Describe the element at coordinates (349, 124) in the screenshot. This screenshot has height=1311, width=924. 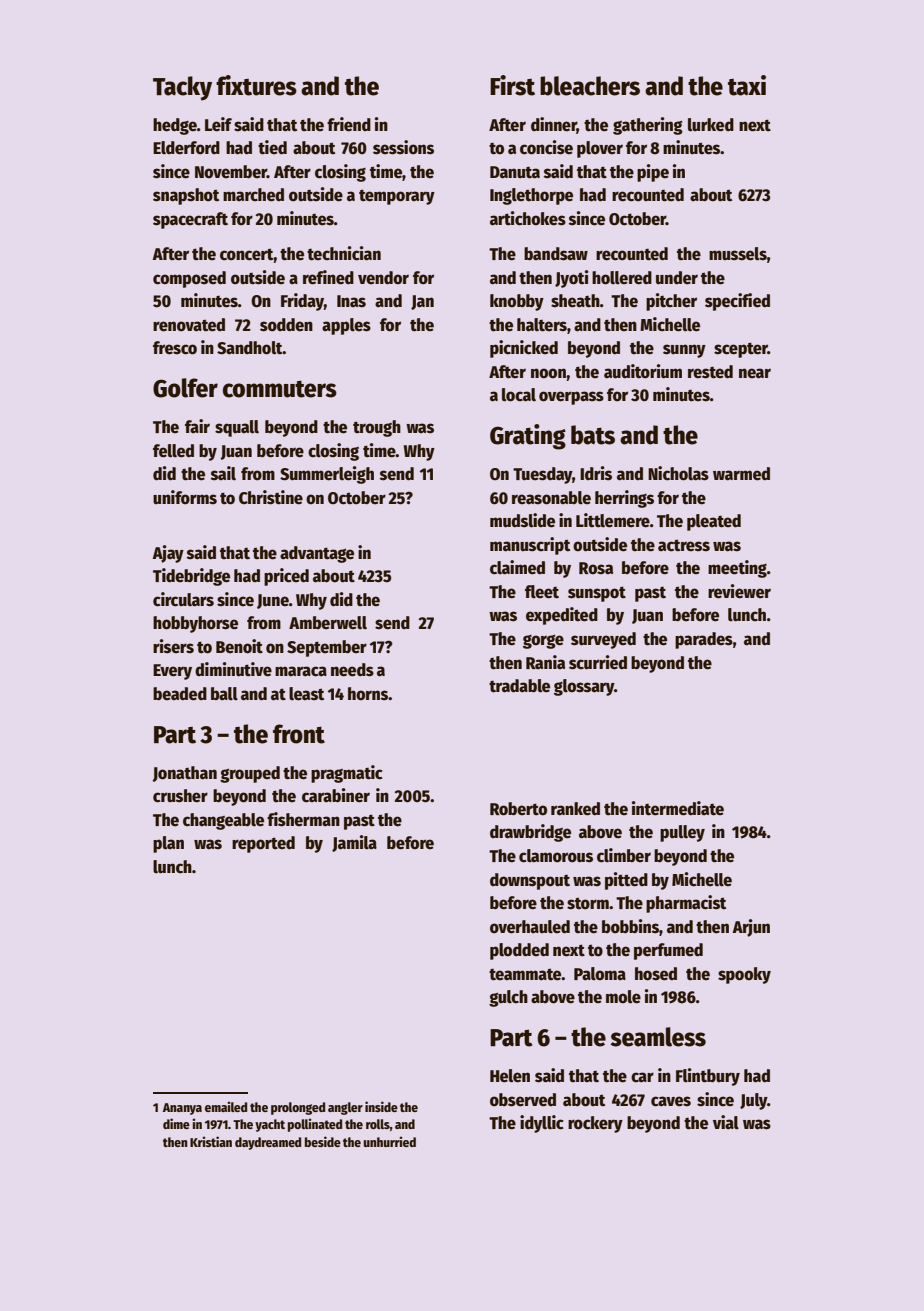
I see `friend` at that location.
